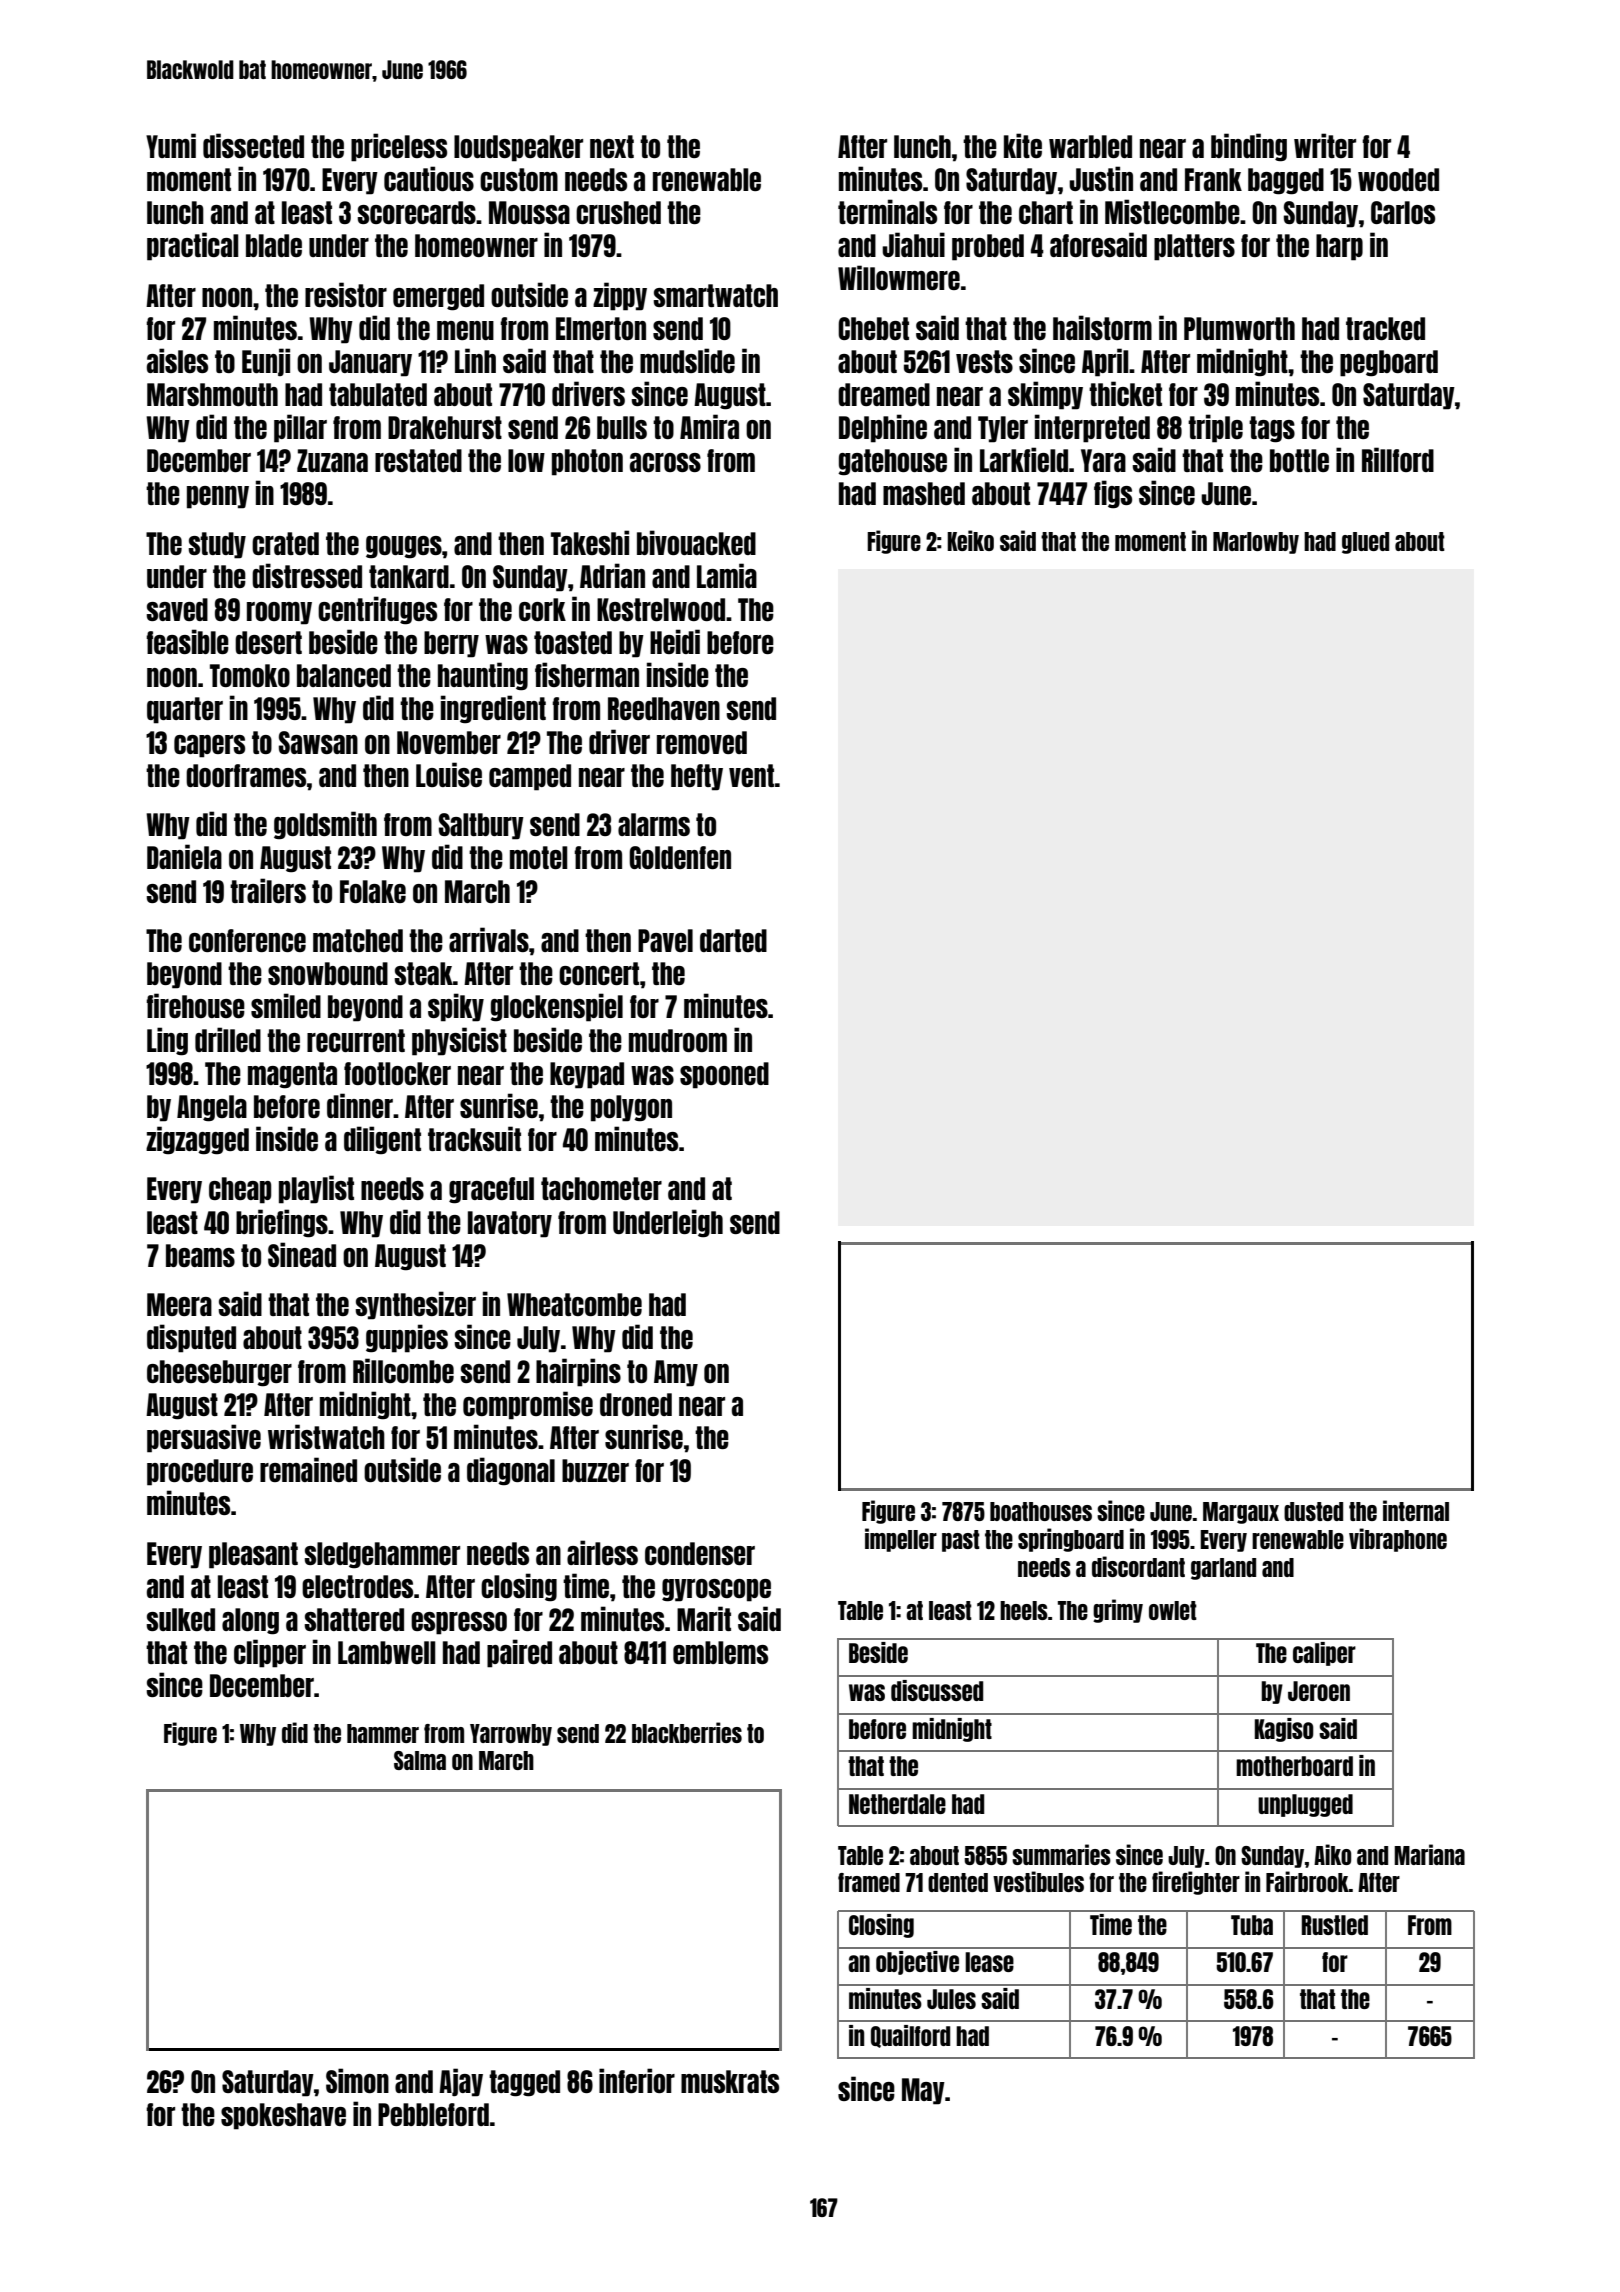 The height and width of the screenshot is (2292, 1620). I want to click on Rustled, so click(1335, 1925).
